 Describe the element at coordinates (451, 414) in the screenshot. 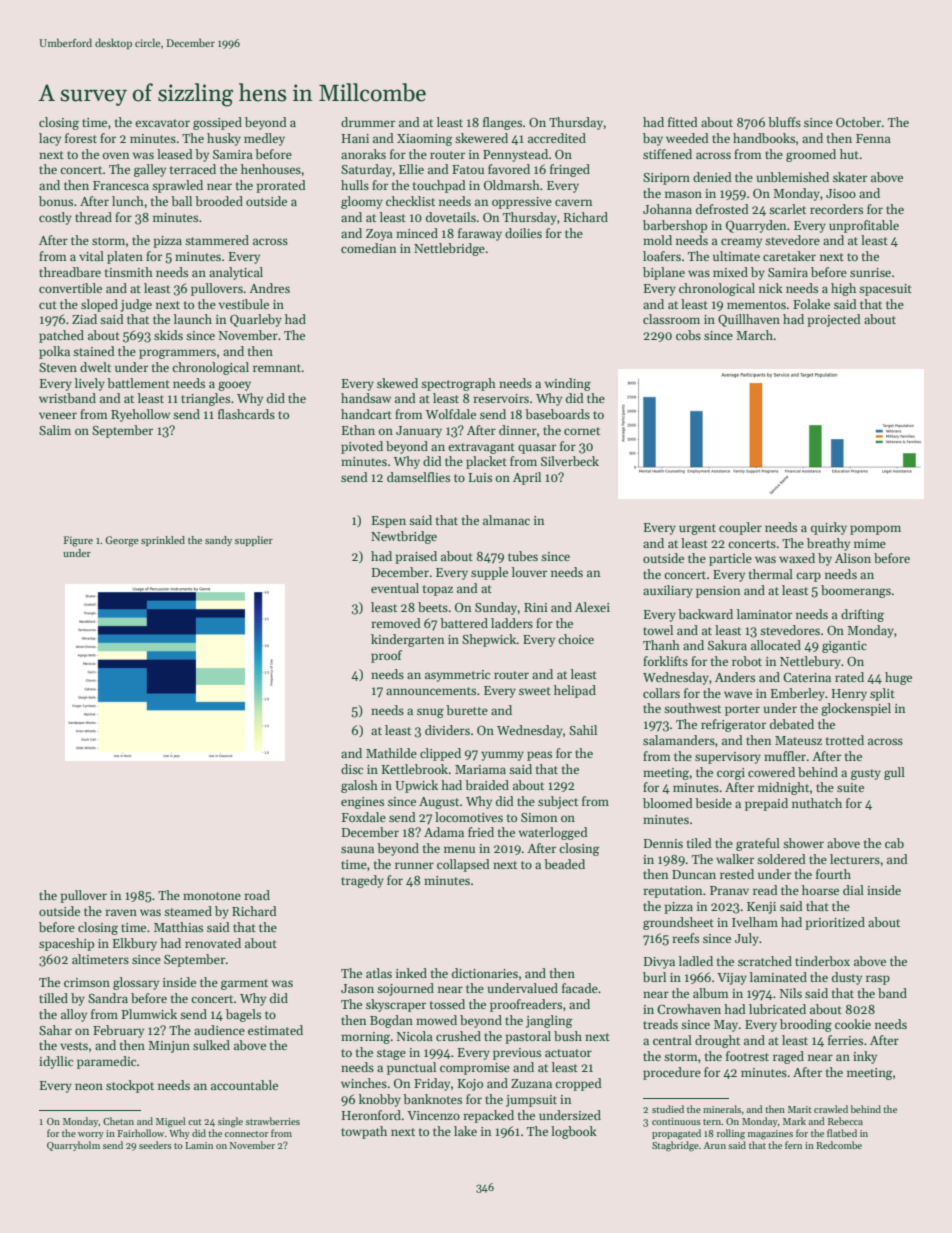

I see `Wolfdale` at that location.
